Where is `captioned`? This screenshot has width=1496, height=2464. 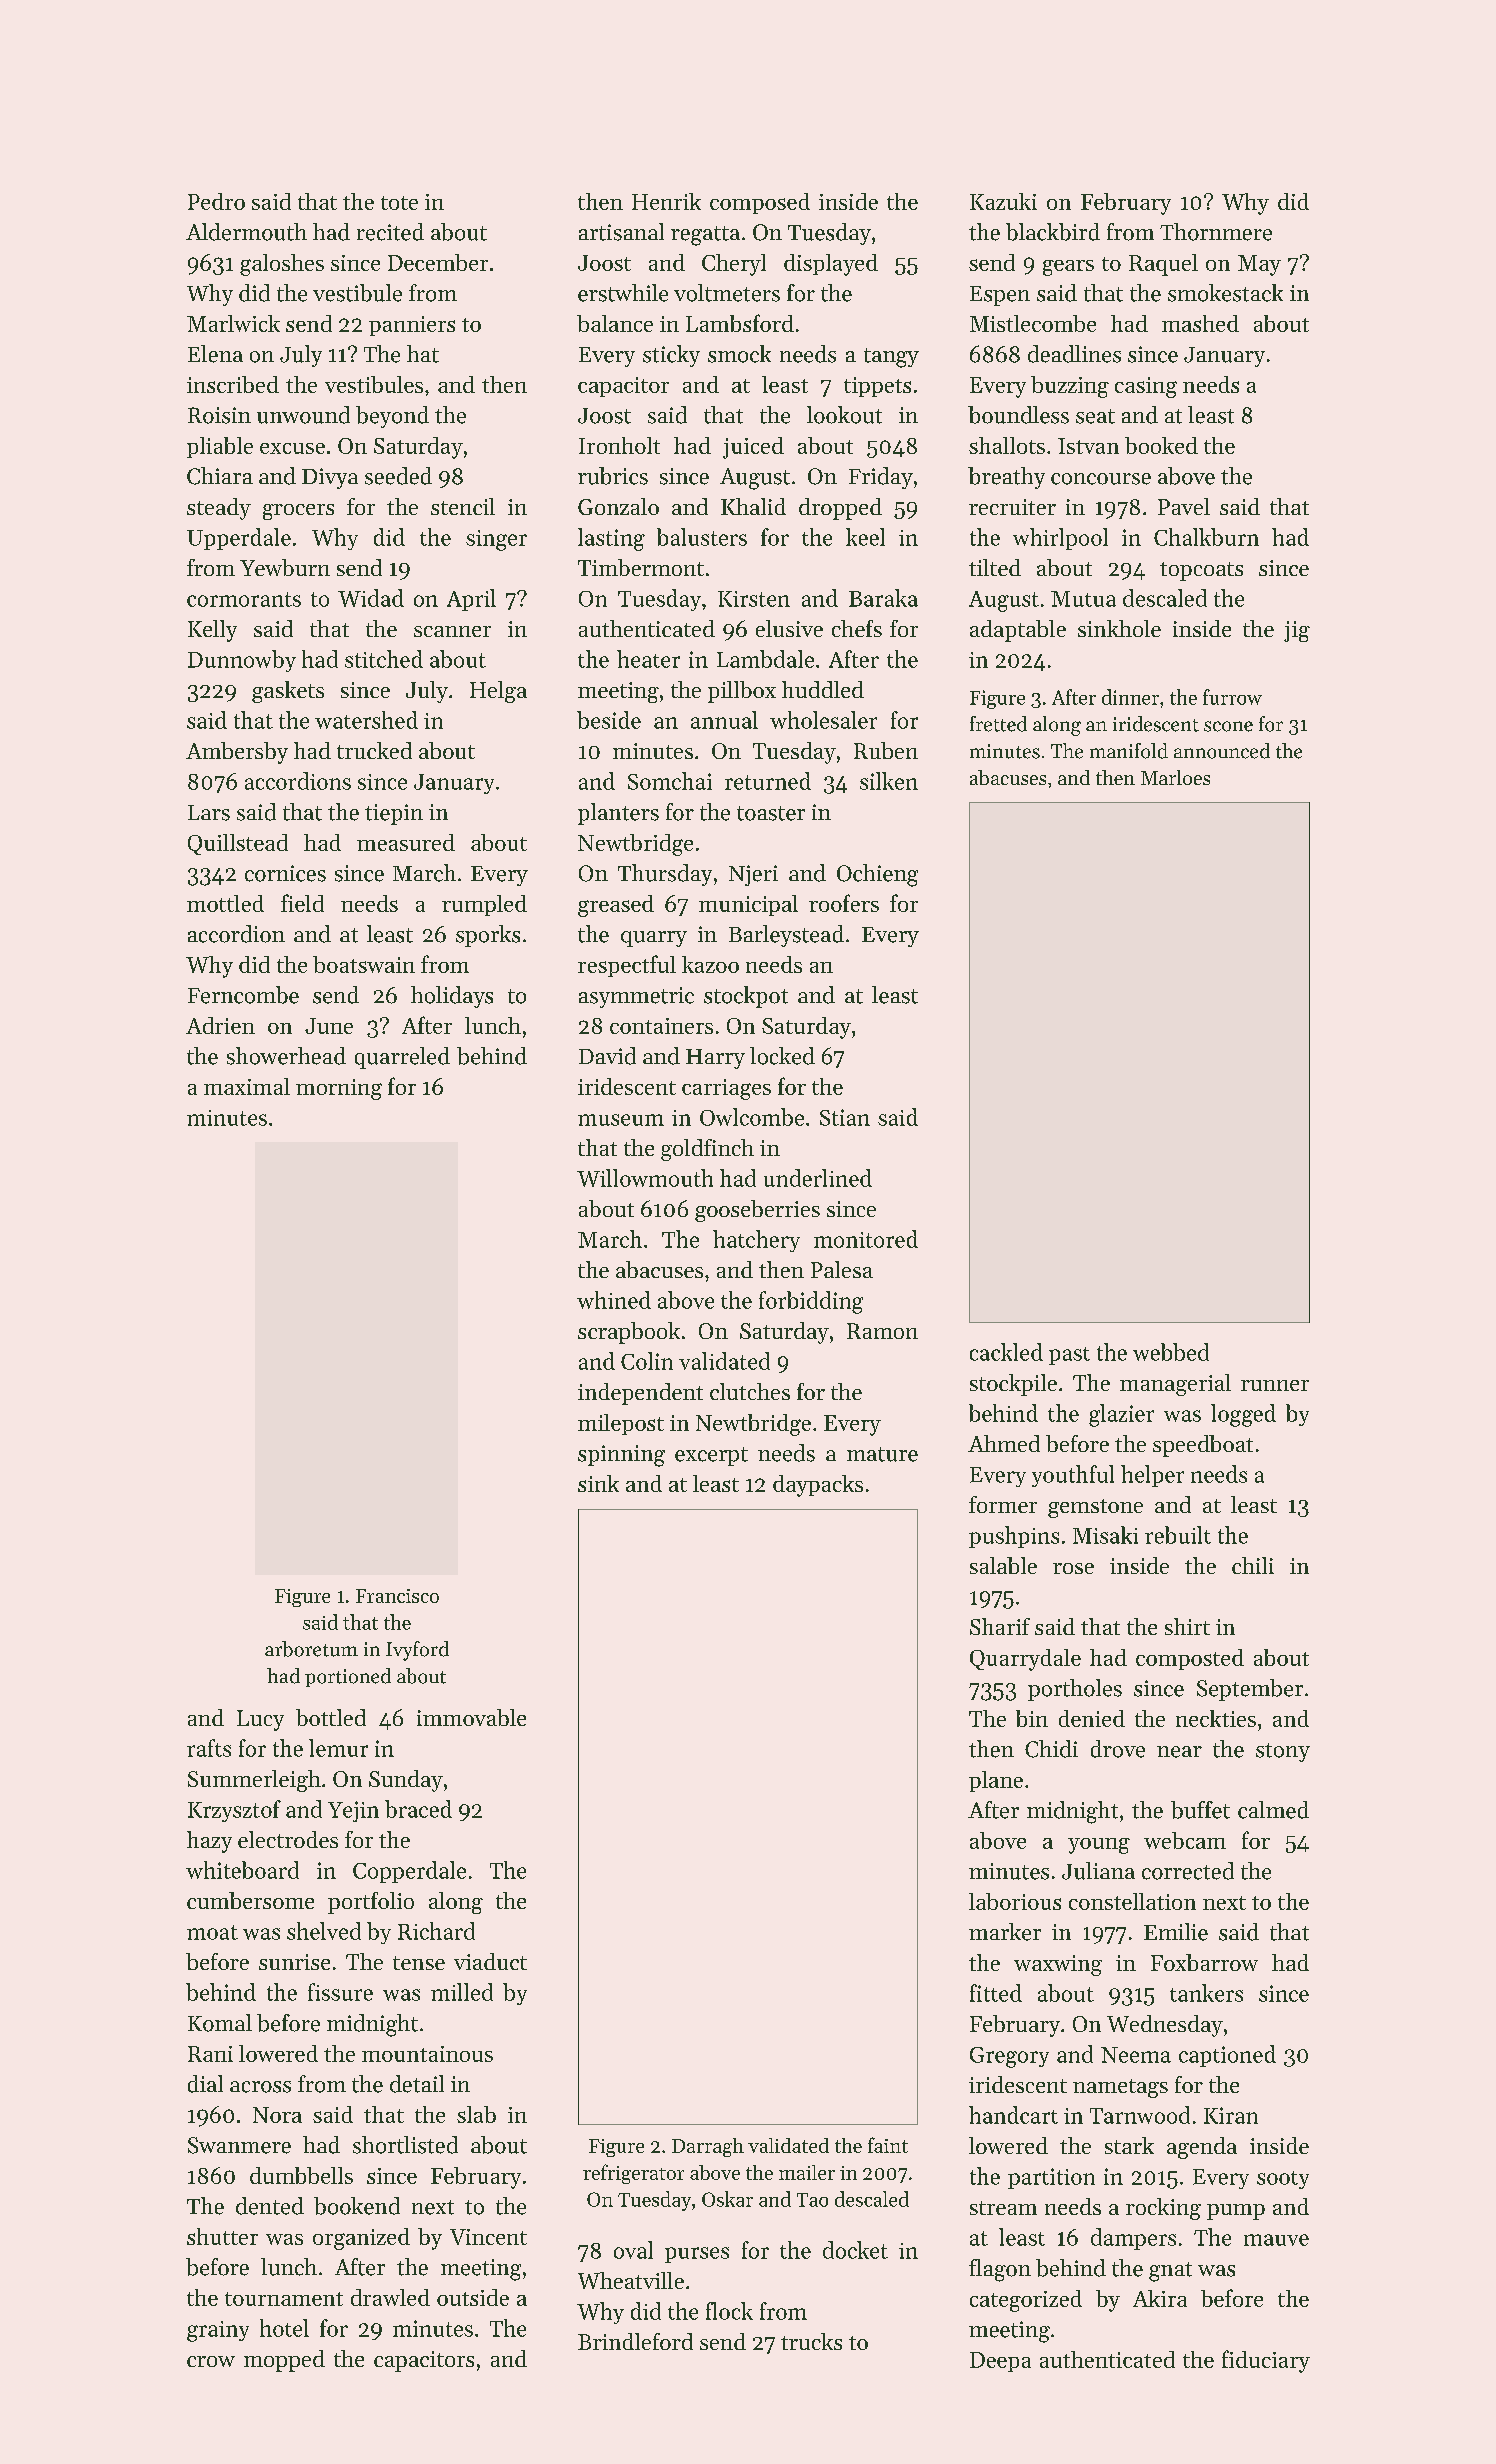
captioned is located at coordinates (1227, 2056).
